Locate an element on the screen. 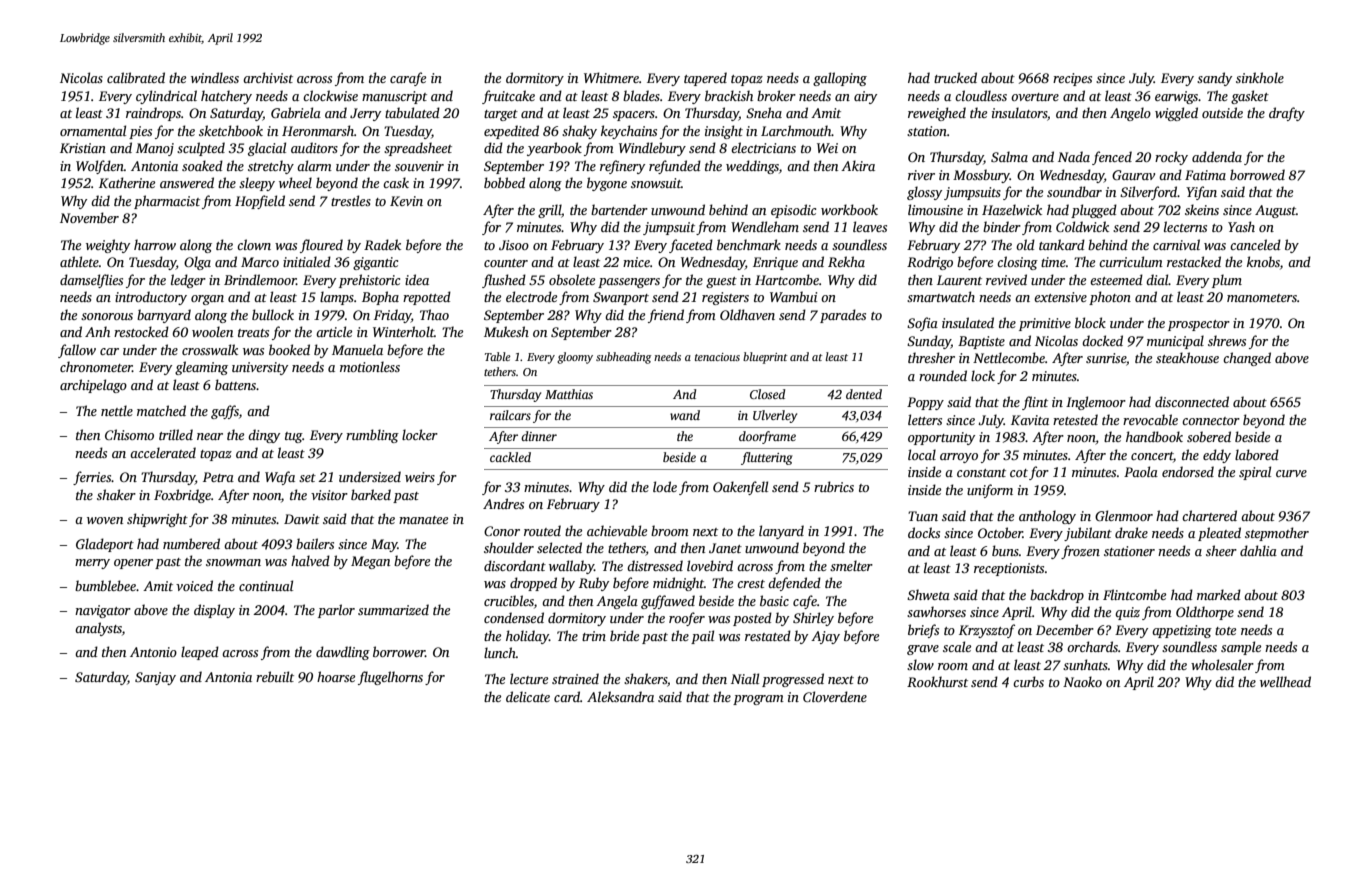 This screenshot has height=887, width=1372. flugelhorns is located at coordinates (390, 678).
